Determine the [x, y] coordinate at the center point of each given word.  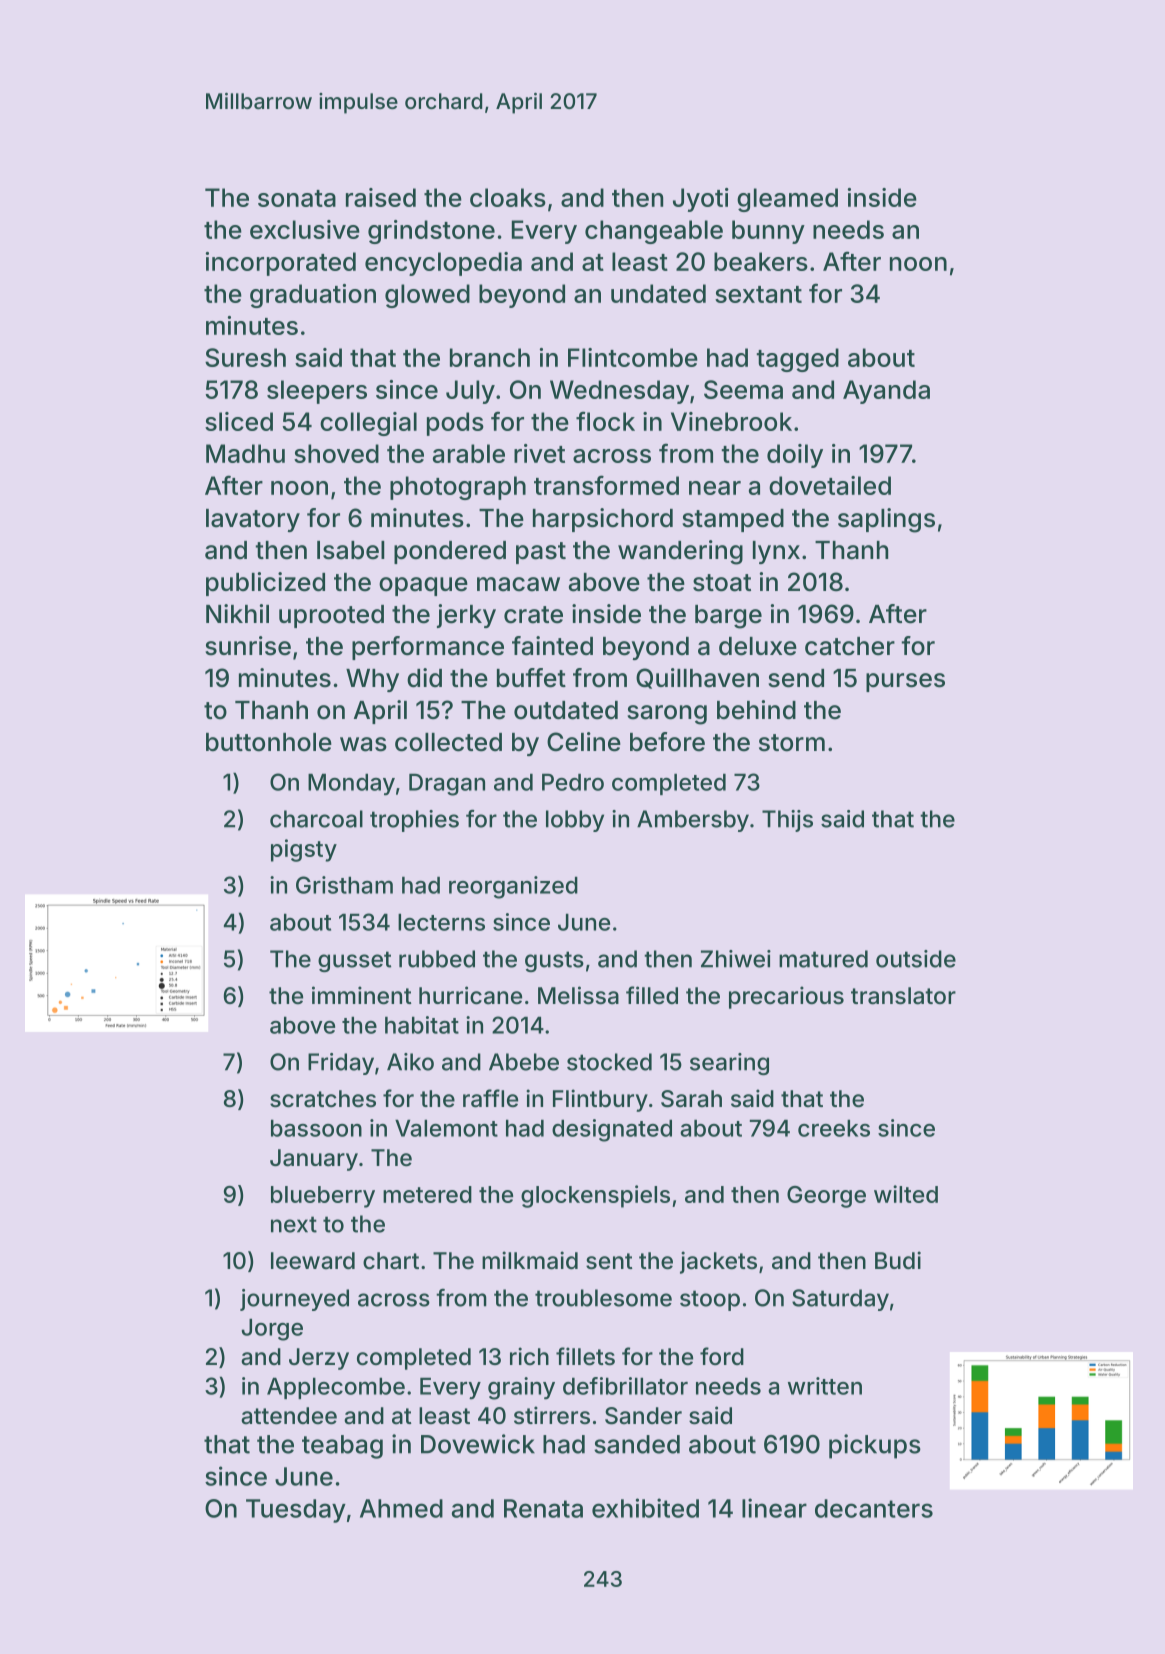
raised [381, 197]
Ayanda [886, 392]
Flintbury [600, 1100]
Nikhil [237, 613]
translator [903, 996]
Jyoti [701, 200]
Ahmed [401, 1508]
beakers [761, 261]
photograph [458, 488]
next [294, 1224]
